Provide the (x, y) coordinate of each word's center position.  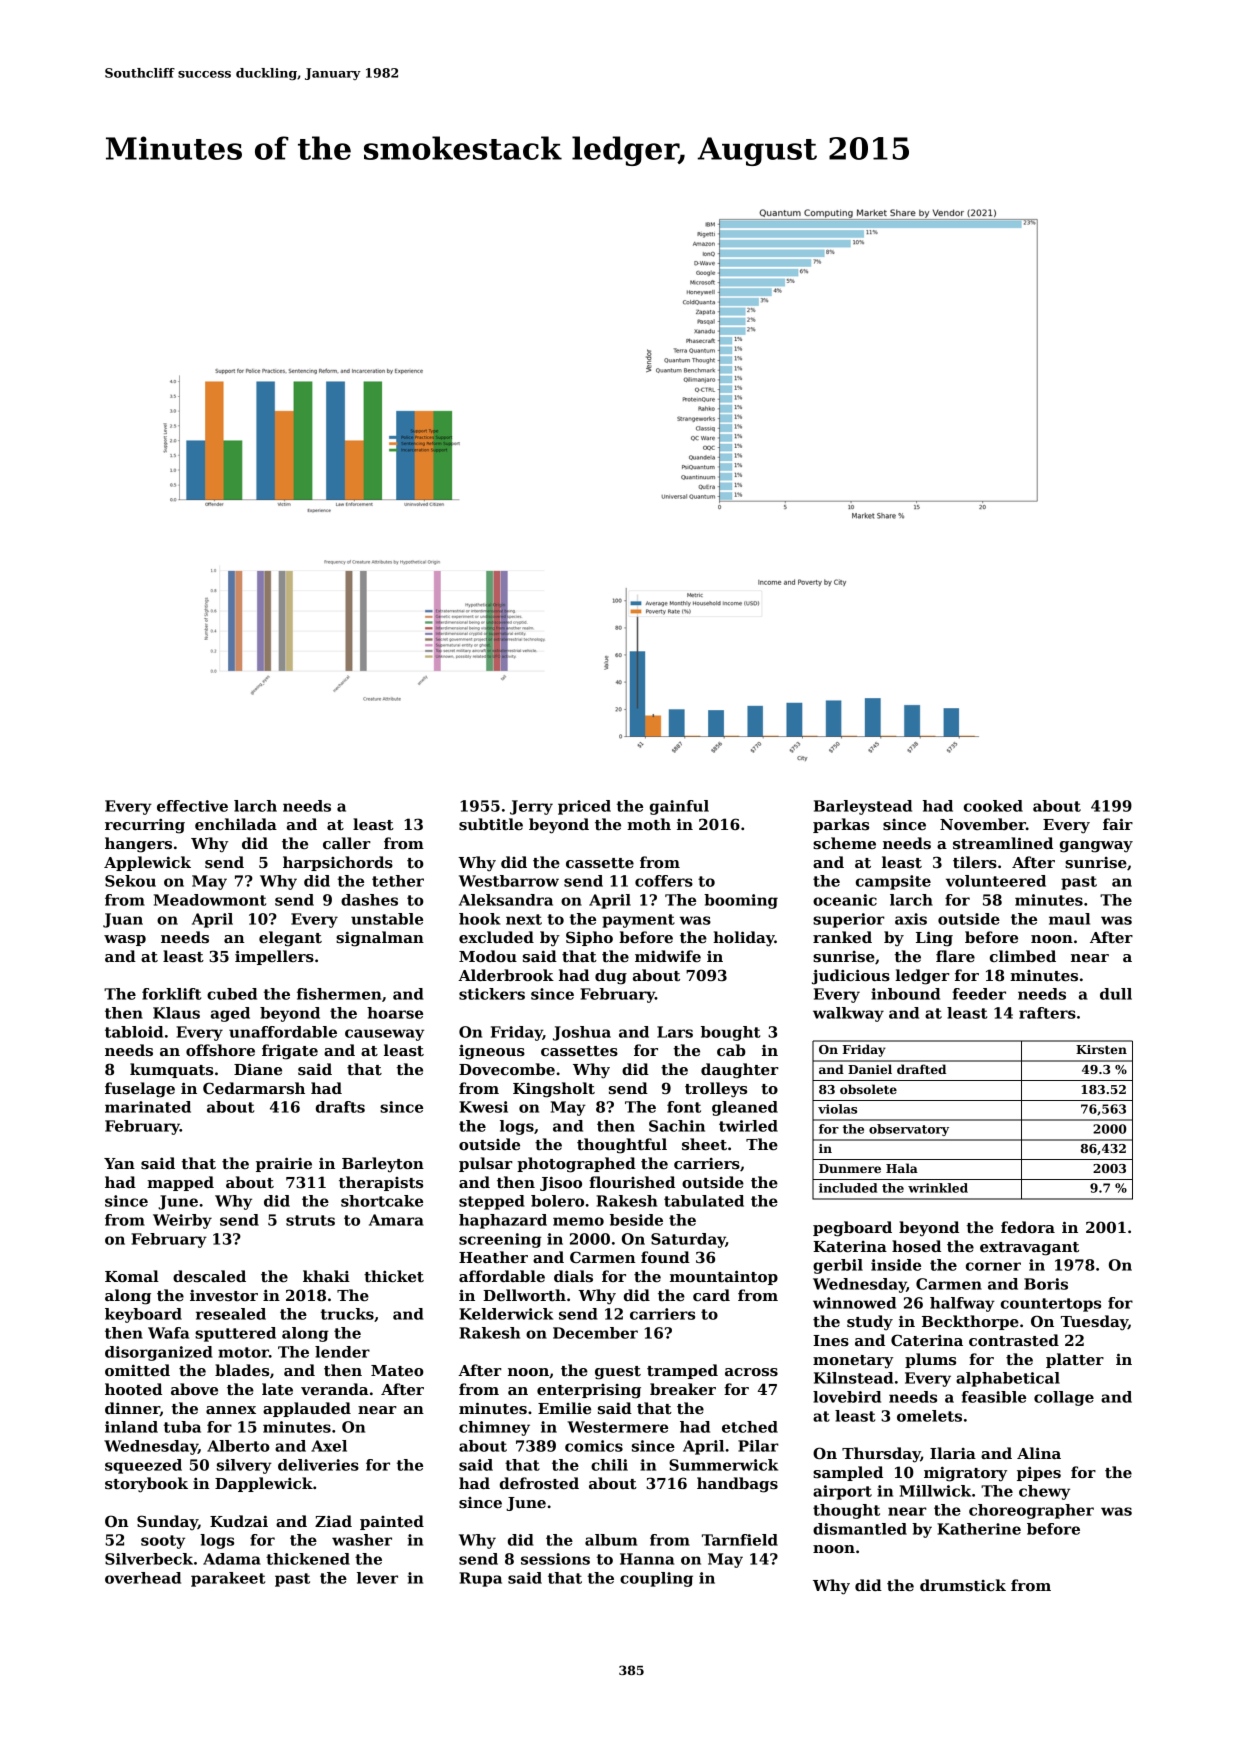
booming (741, 901)
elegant (290, 939)
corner (993, 1266)
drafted (921, 1069)
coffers (664, 881)
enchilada (236, 824)
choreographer (1031, 1511)
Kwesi (483, 1107)
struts (310, 1220)
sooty (163, 1542)
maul (1069, 919)
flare (955, 956)
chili (609, 1465)
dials (573, 1276)
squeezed (143, 1466)
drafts (340, 1107)
